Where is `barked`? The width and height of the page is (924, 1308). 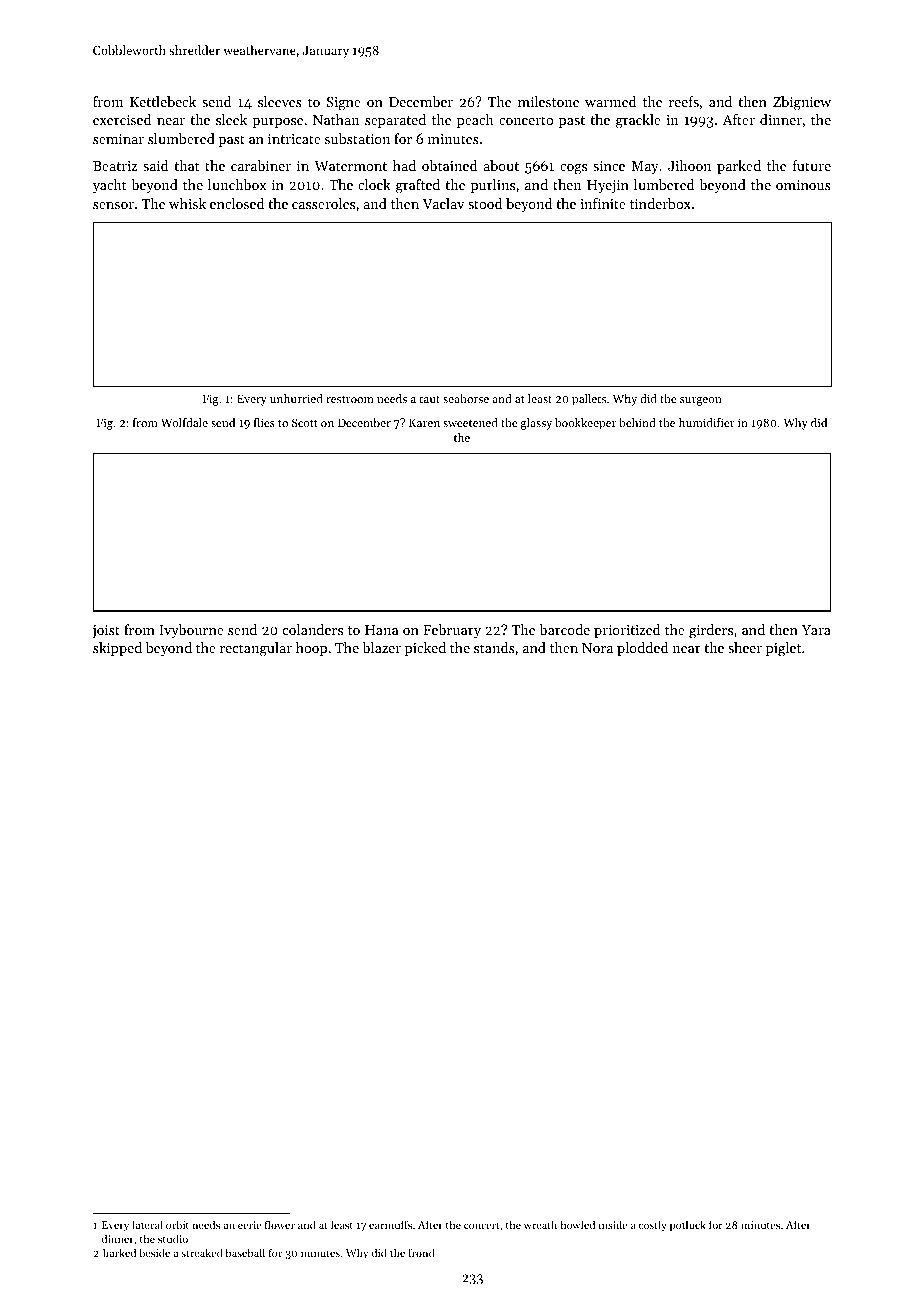
barked is located at coordinates (119, 1252).
